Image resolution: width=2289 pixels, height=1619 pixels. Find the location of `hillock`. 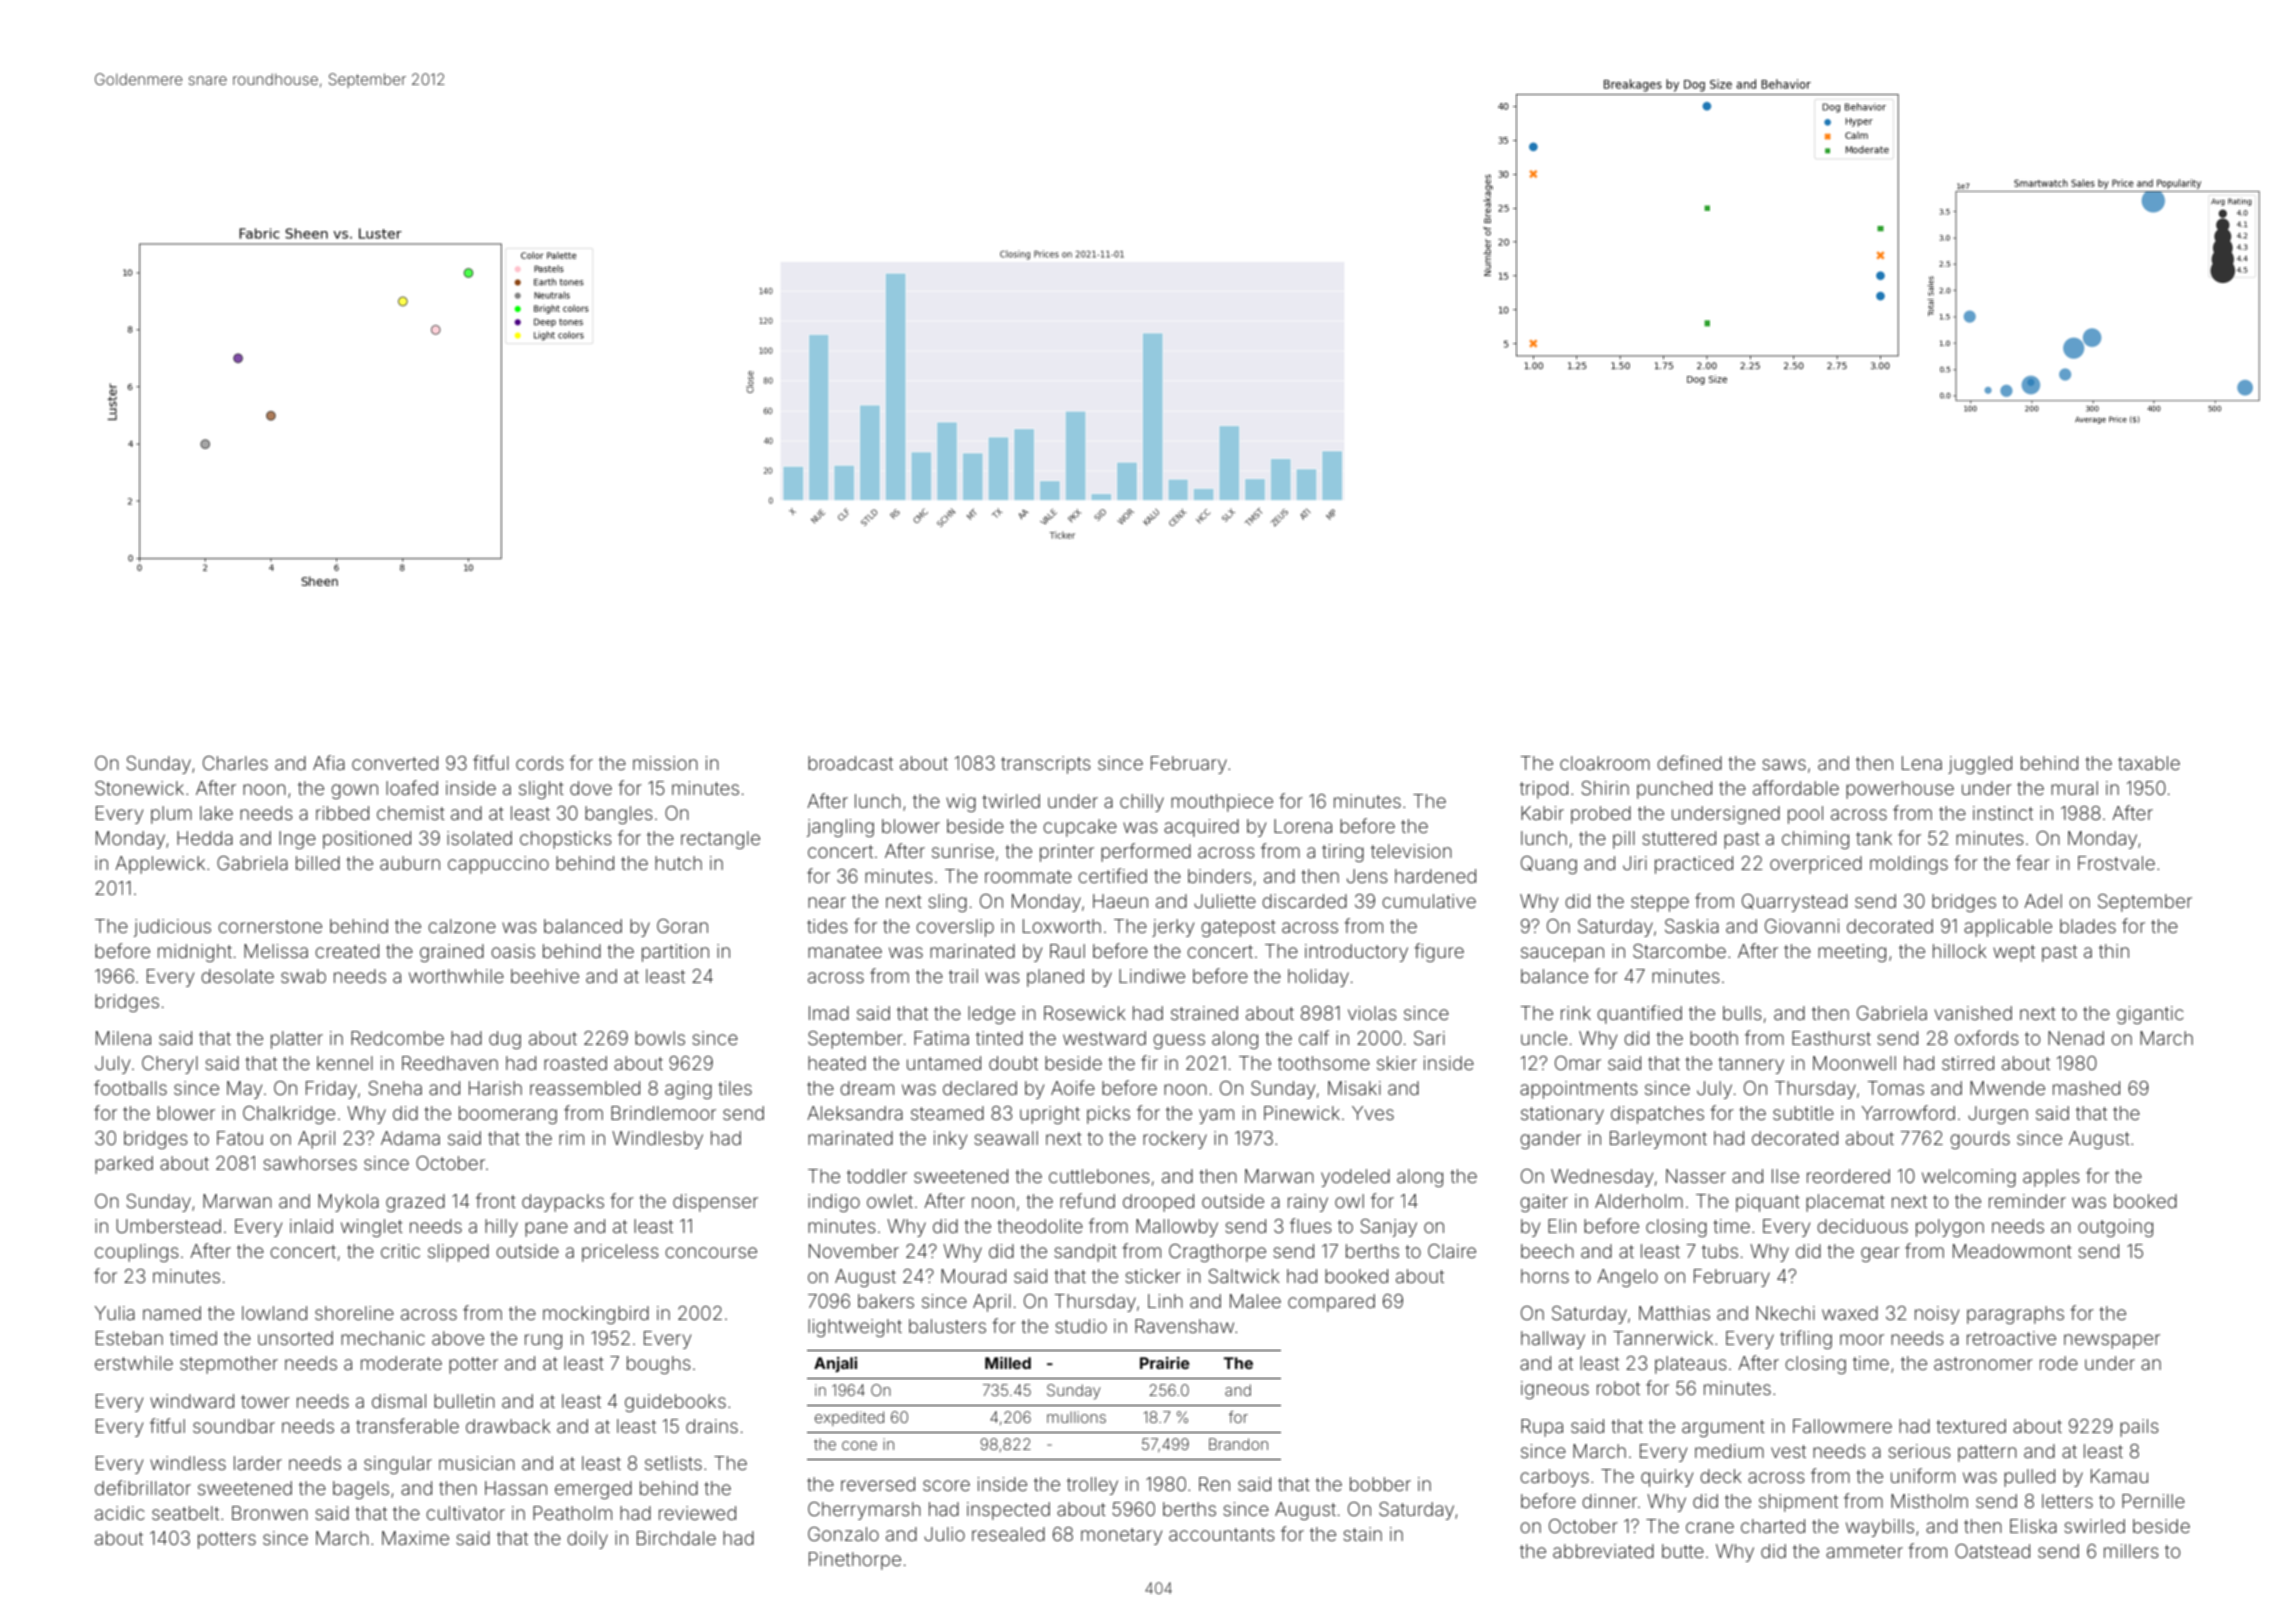

hillock is located at coordinates (1960, 951).
